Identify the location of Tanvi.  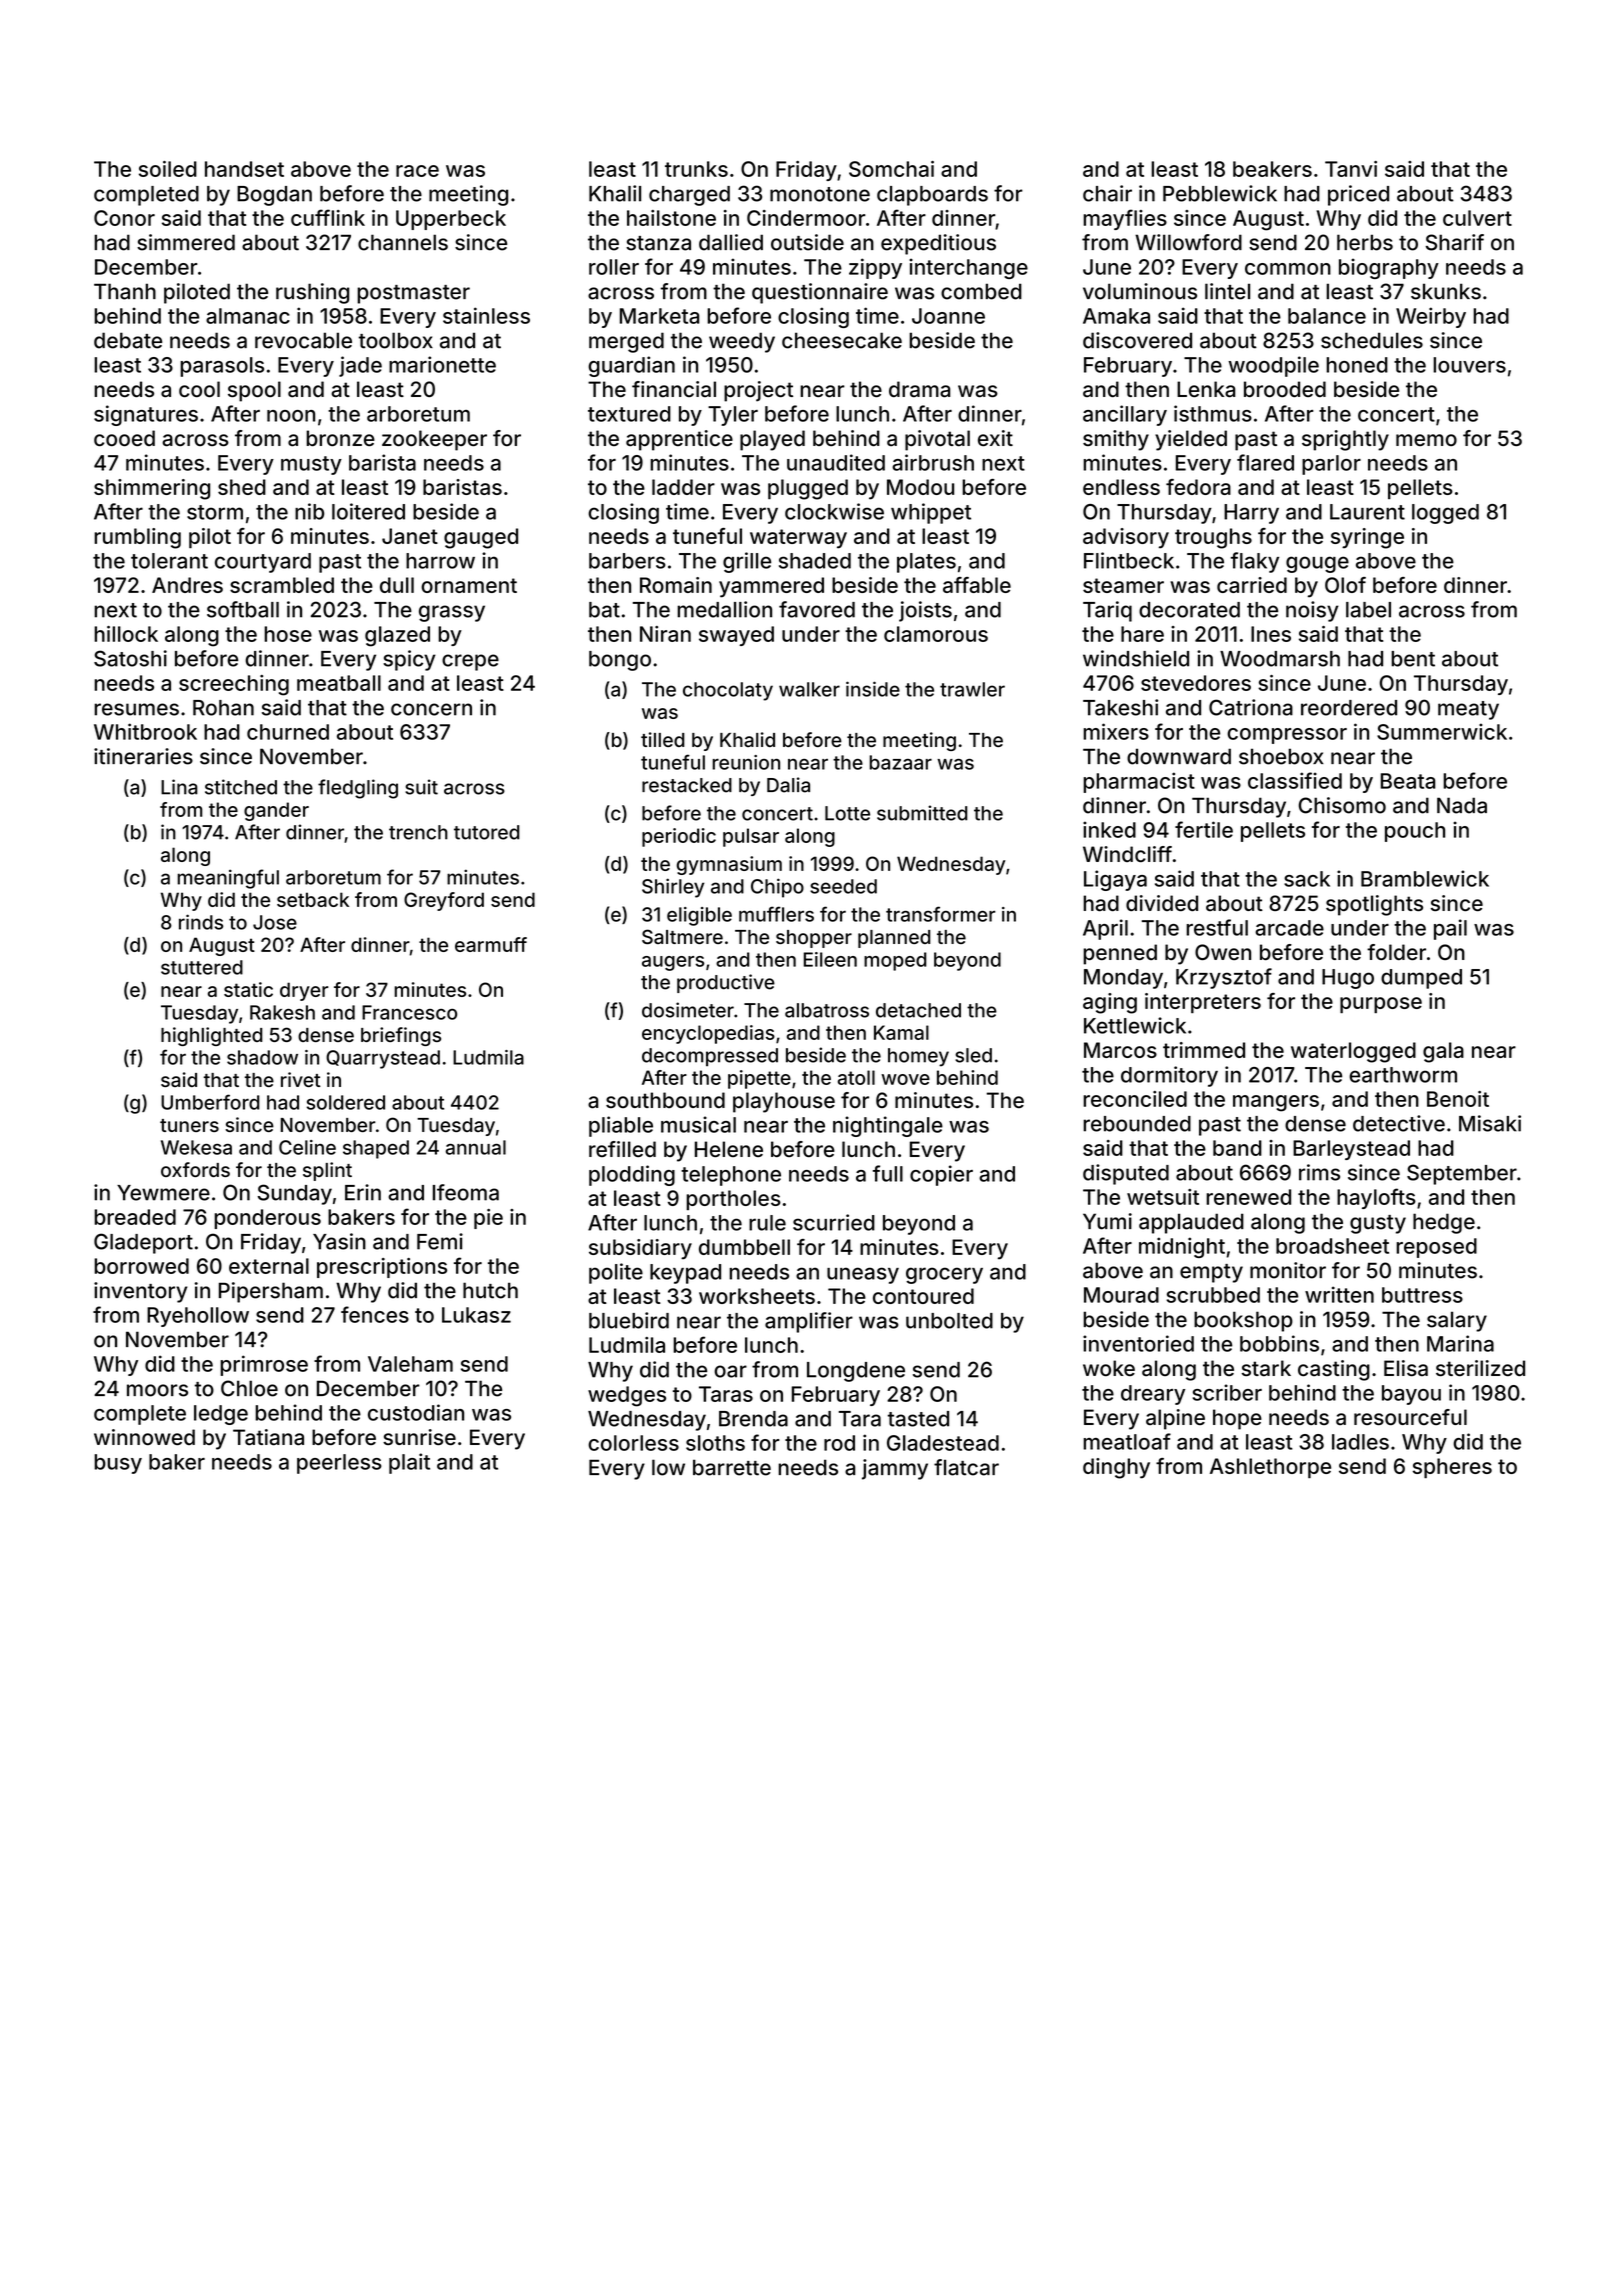
(1351, 169).
